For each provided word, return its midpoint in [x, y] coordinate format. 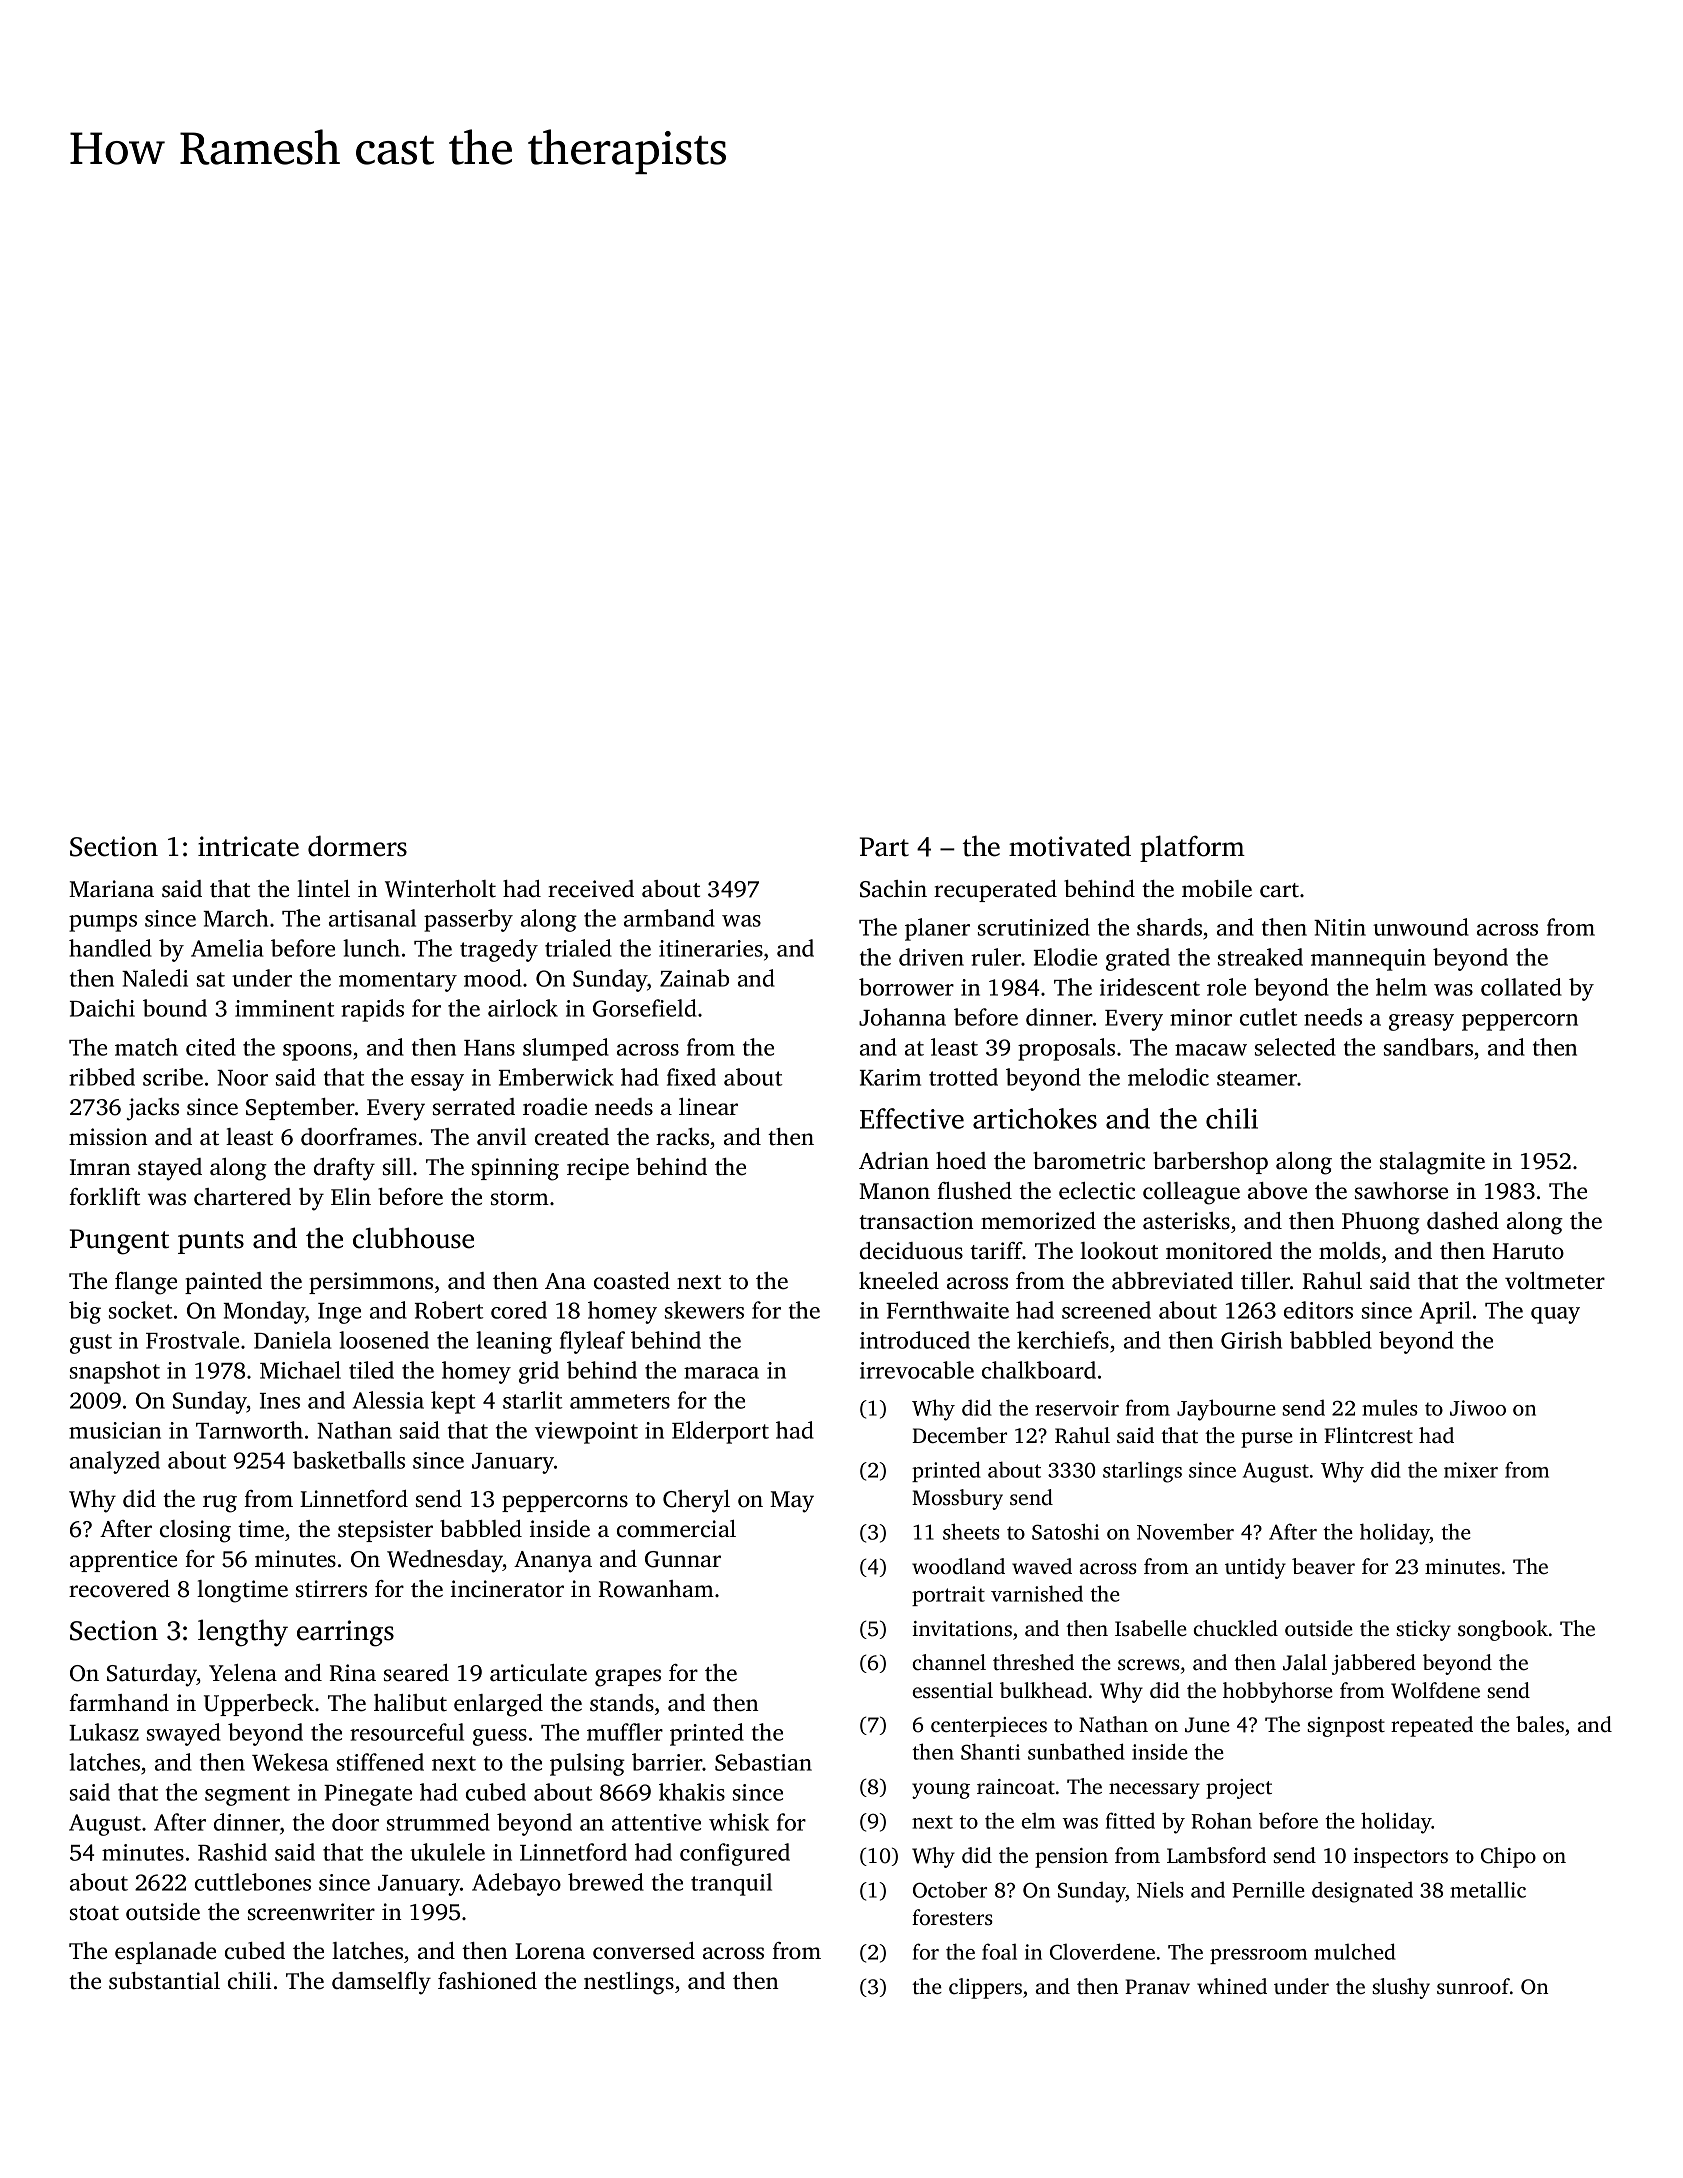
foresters [952, 1917]
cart [1279, 890]
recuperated [995, 891]
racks [682, 1137]
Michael [300, 1370]
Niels [1160, 1890]
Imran [100, 1167]
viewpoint [586, 1433]
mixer [1471, 1470]
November [1185, 1531]
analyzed [115, 1462]
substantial [164, 1981]
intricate [248, 846]
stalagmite [1432, 1163]
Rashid [232, 1852]
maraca [721, 1373]
